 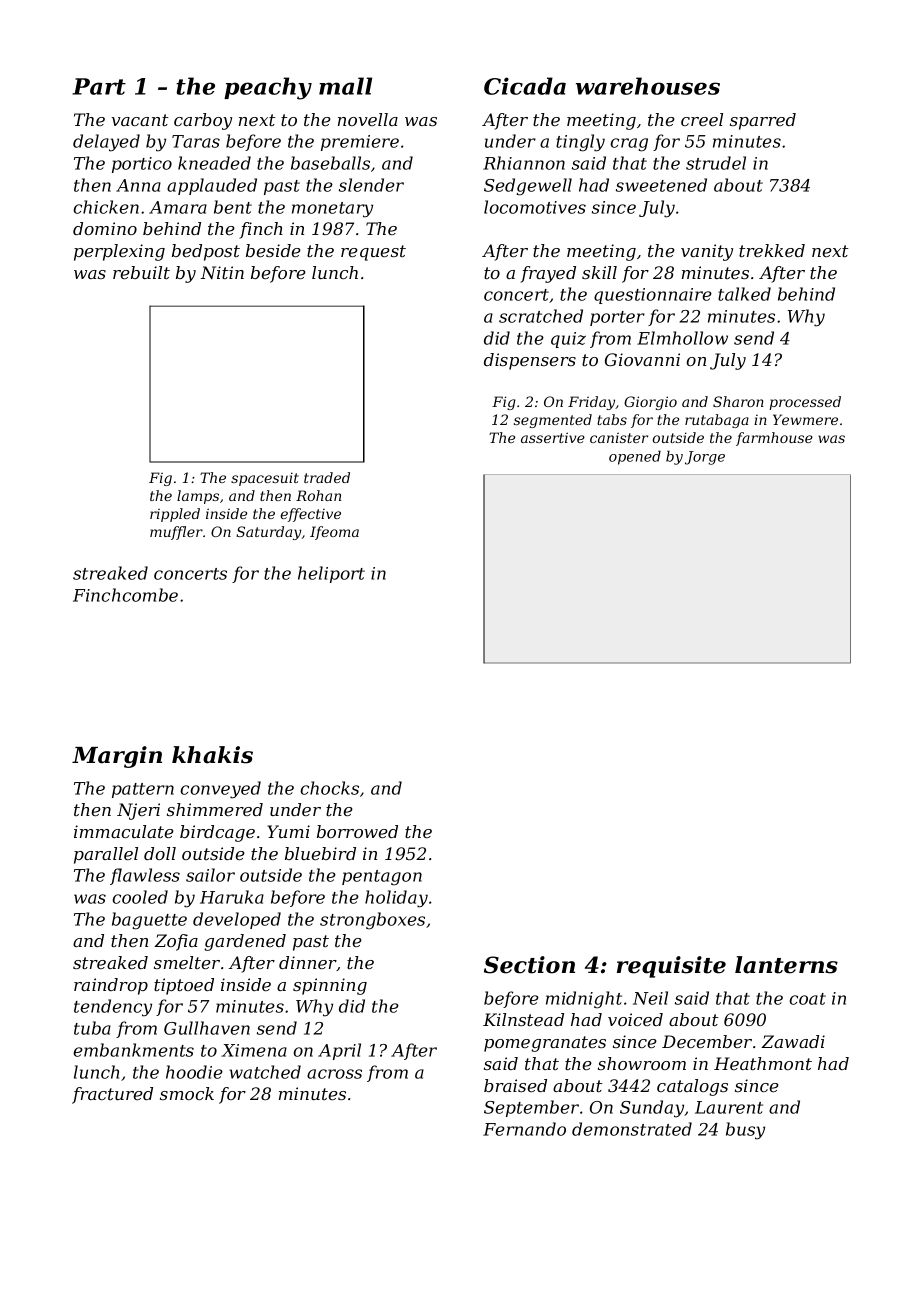 I want to click on requisite, so click(x=671, y=967).
